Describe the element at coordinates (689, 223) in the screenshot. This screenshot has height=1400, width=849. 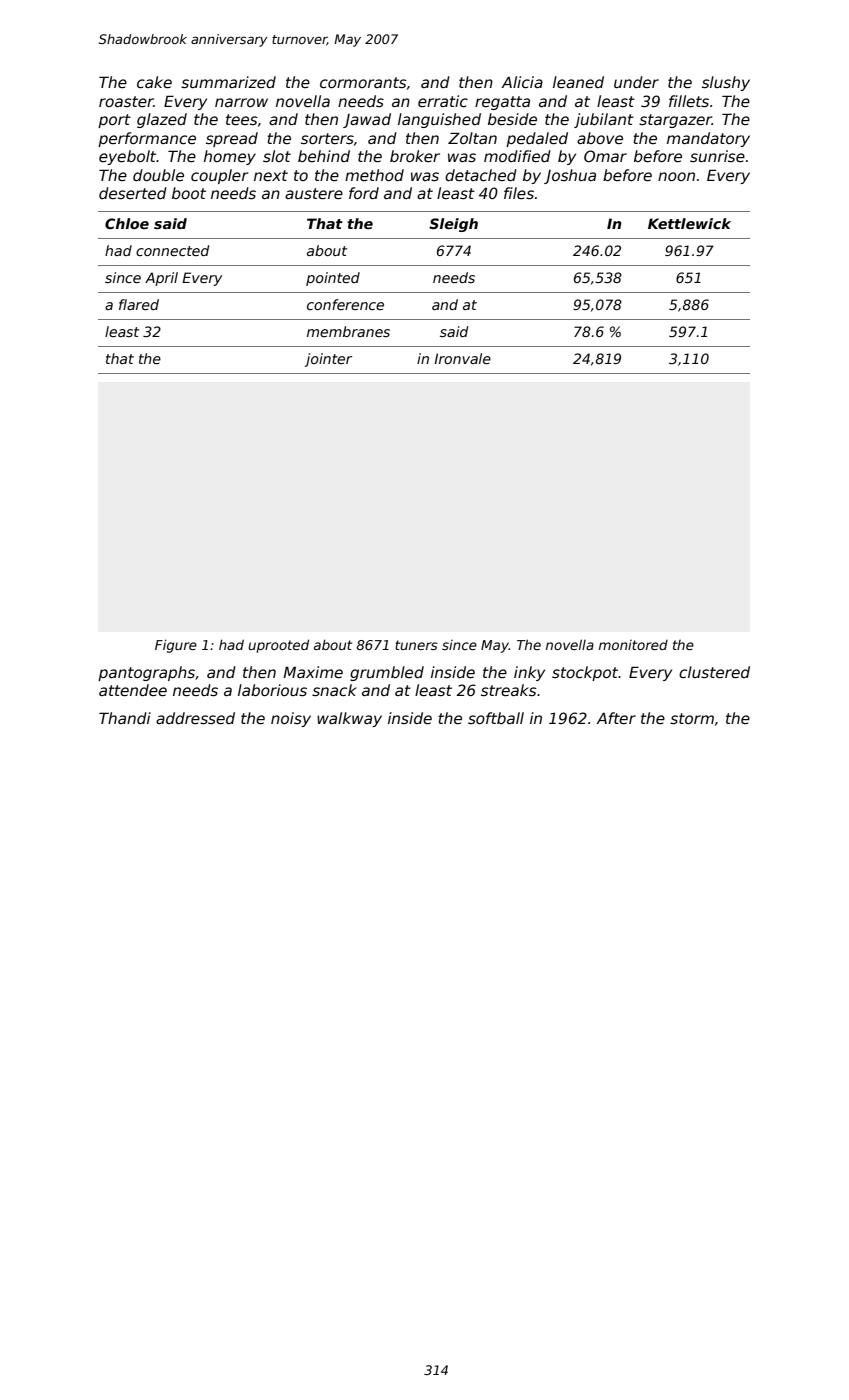
I see `Kettlewick` at that location.
